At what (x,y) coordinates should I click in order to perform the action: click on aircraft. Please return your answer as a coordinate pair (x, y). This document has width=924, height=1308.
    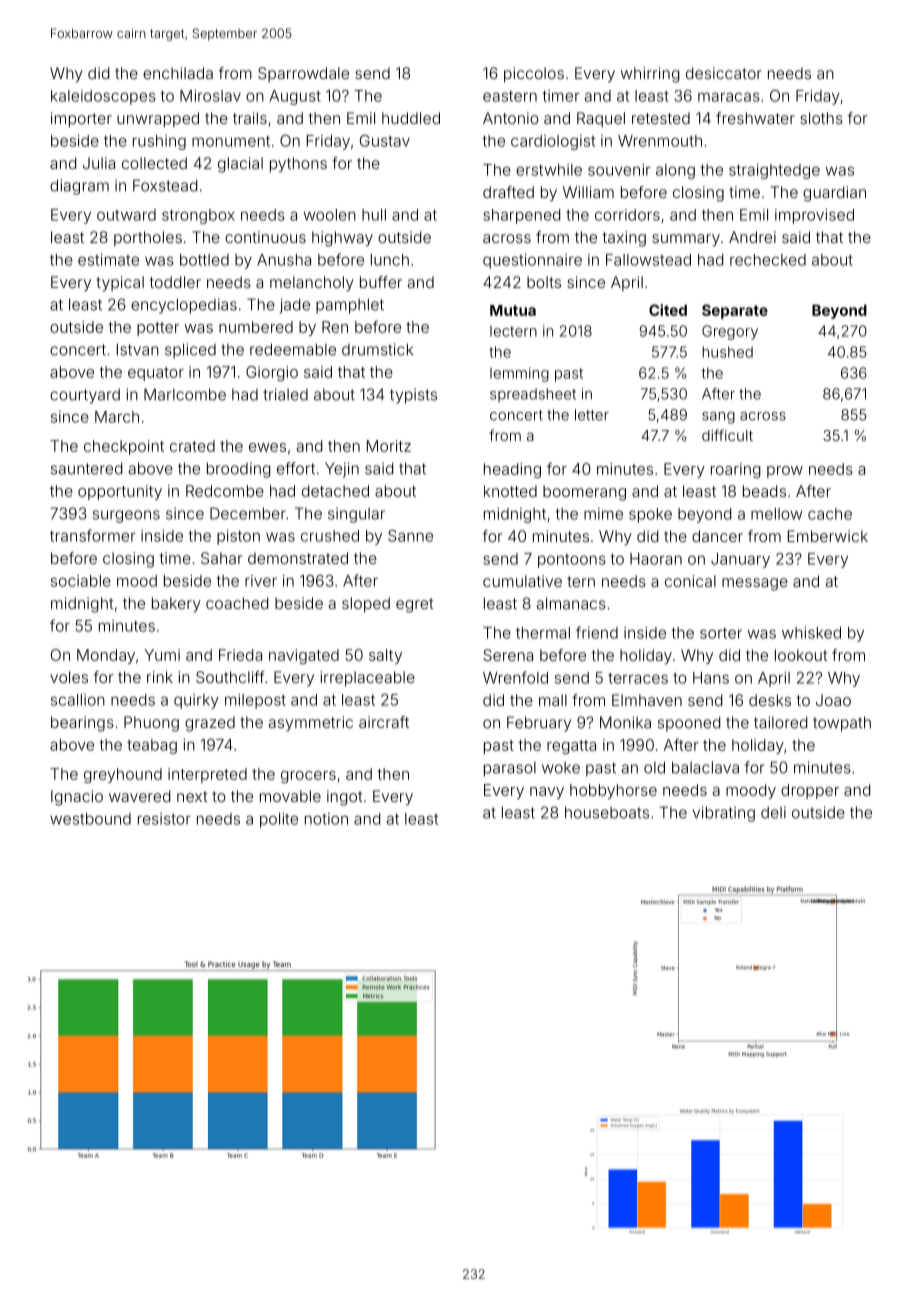
    Looking at the image, I should click on (384, 722).
